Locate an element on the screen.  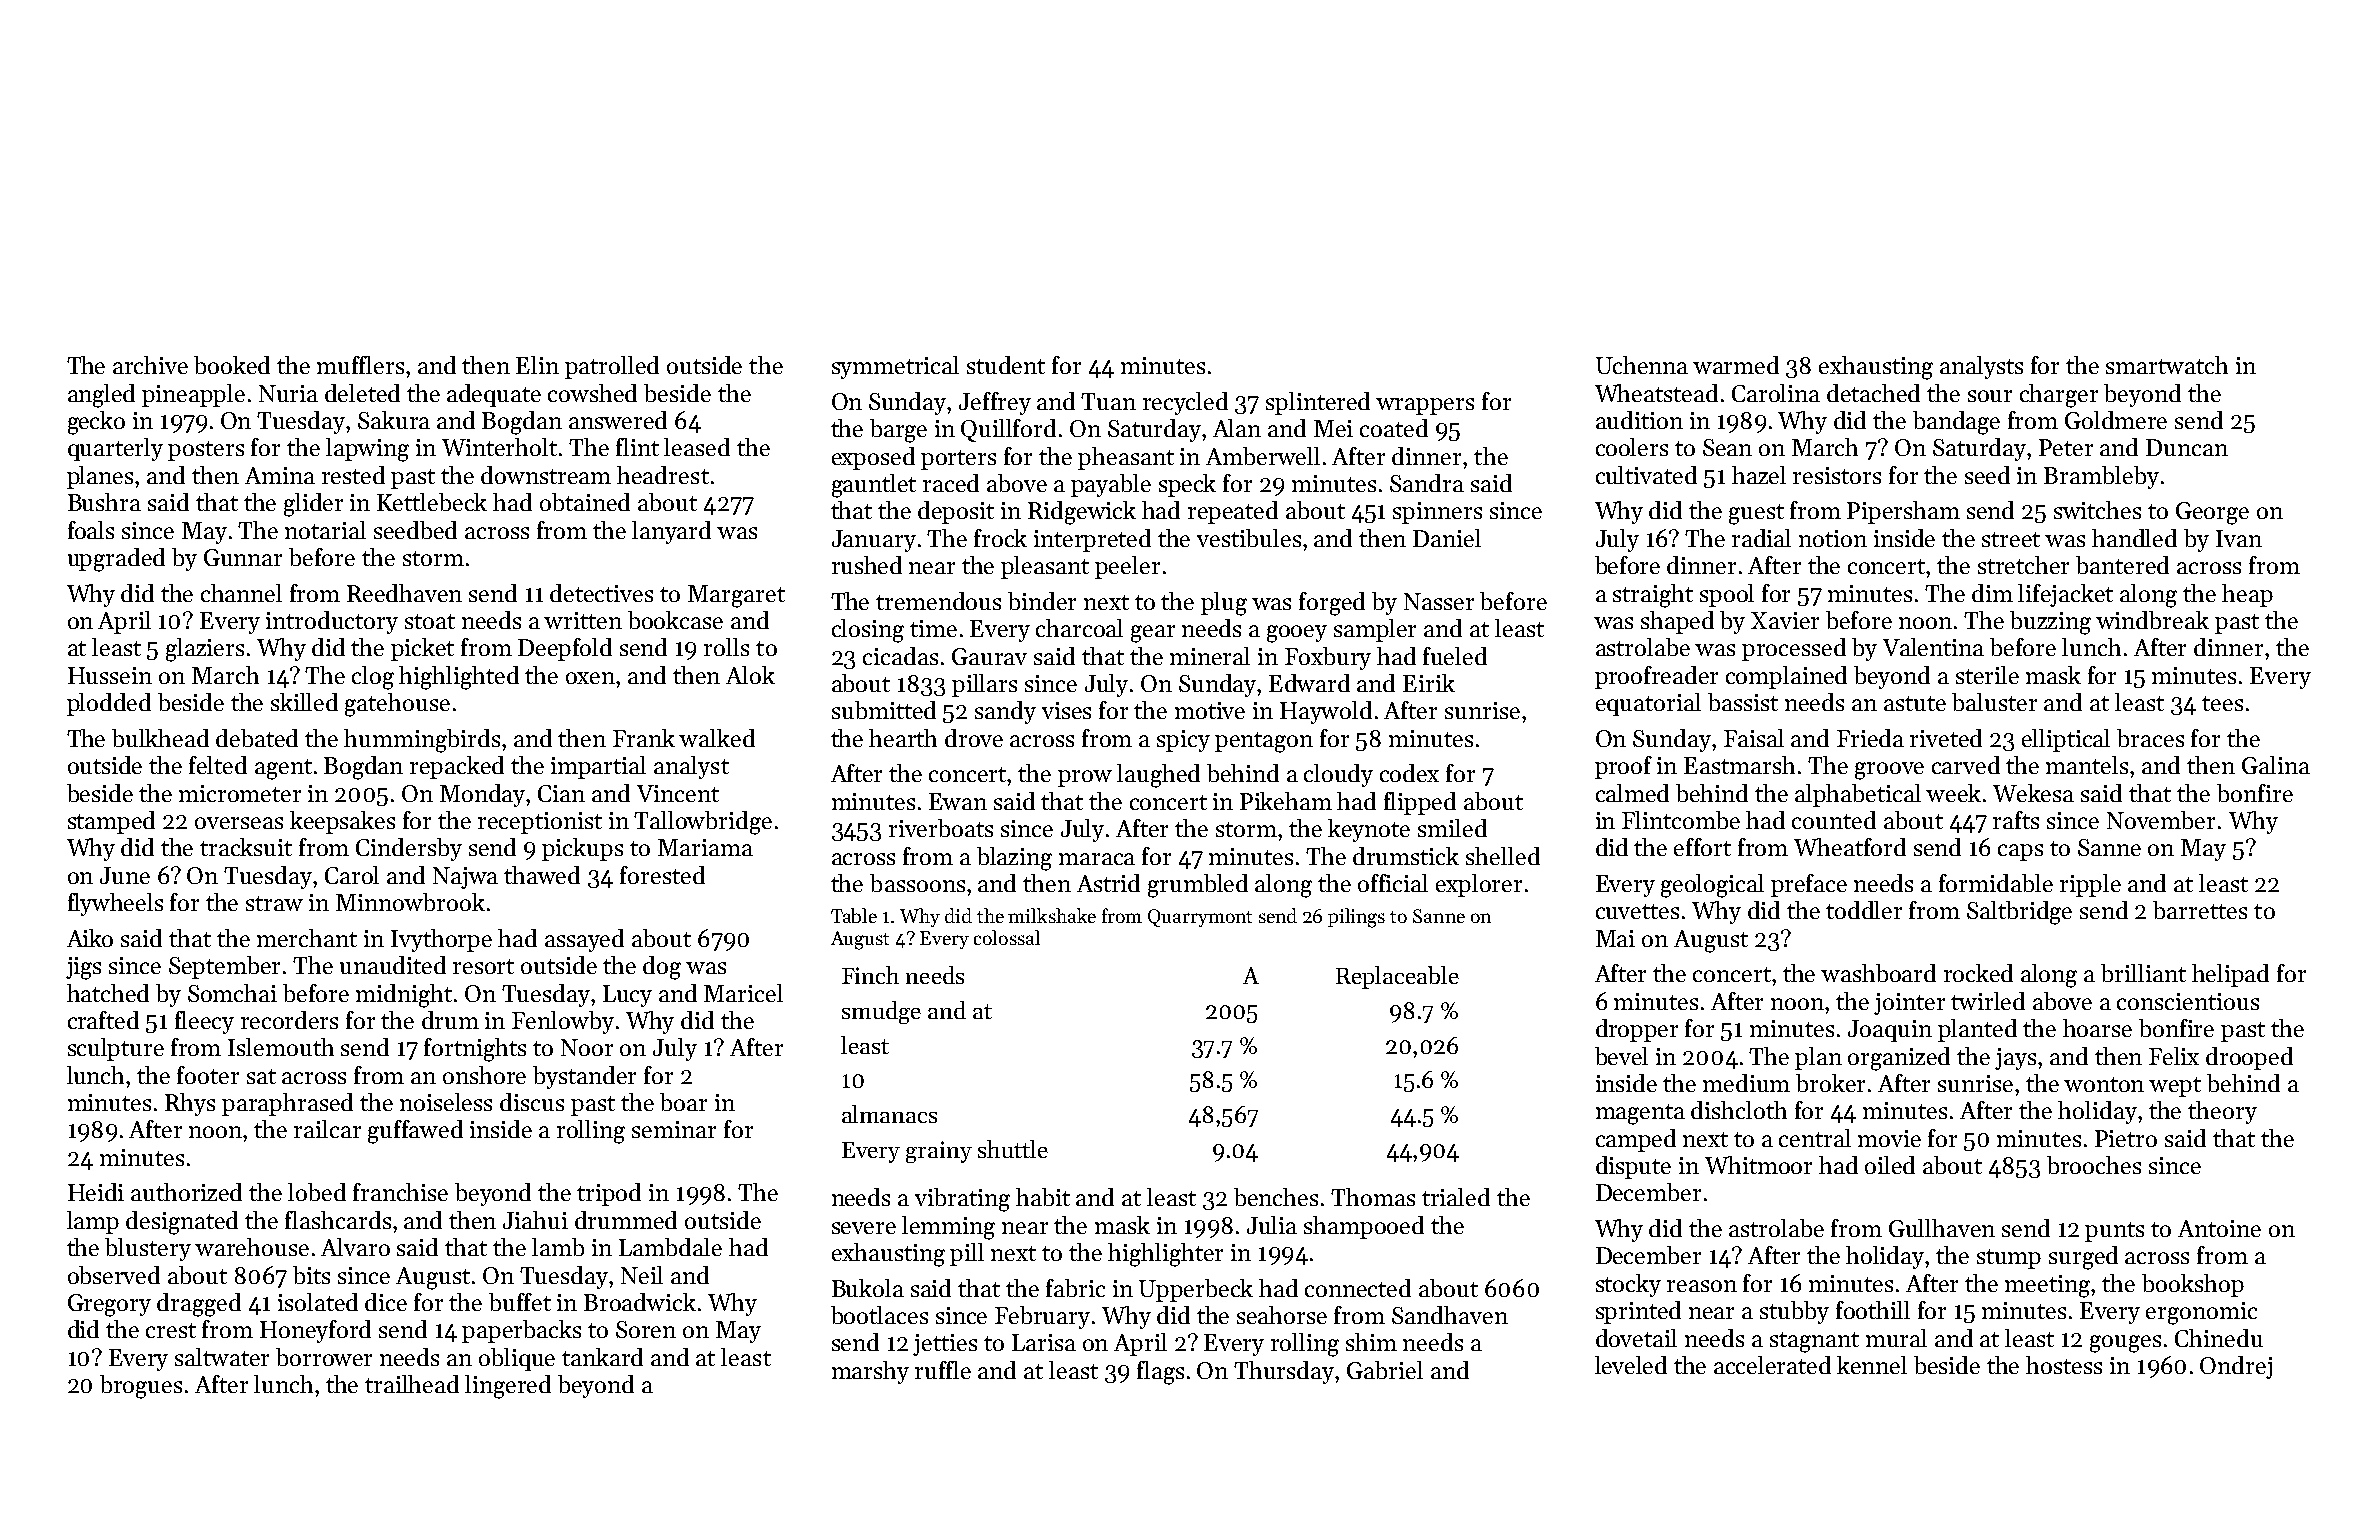
Finch is located at coordinates (870, 975).
